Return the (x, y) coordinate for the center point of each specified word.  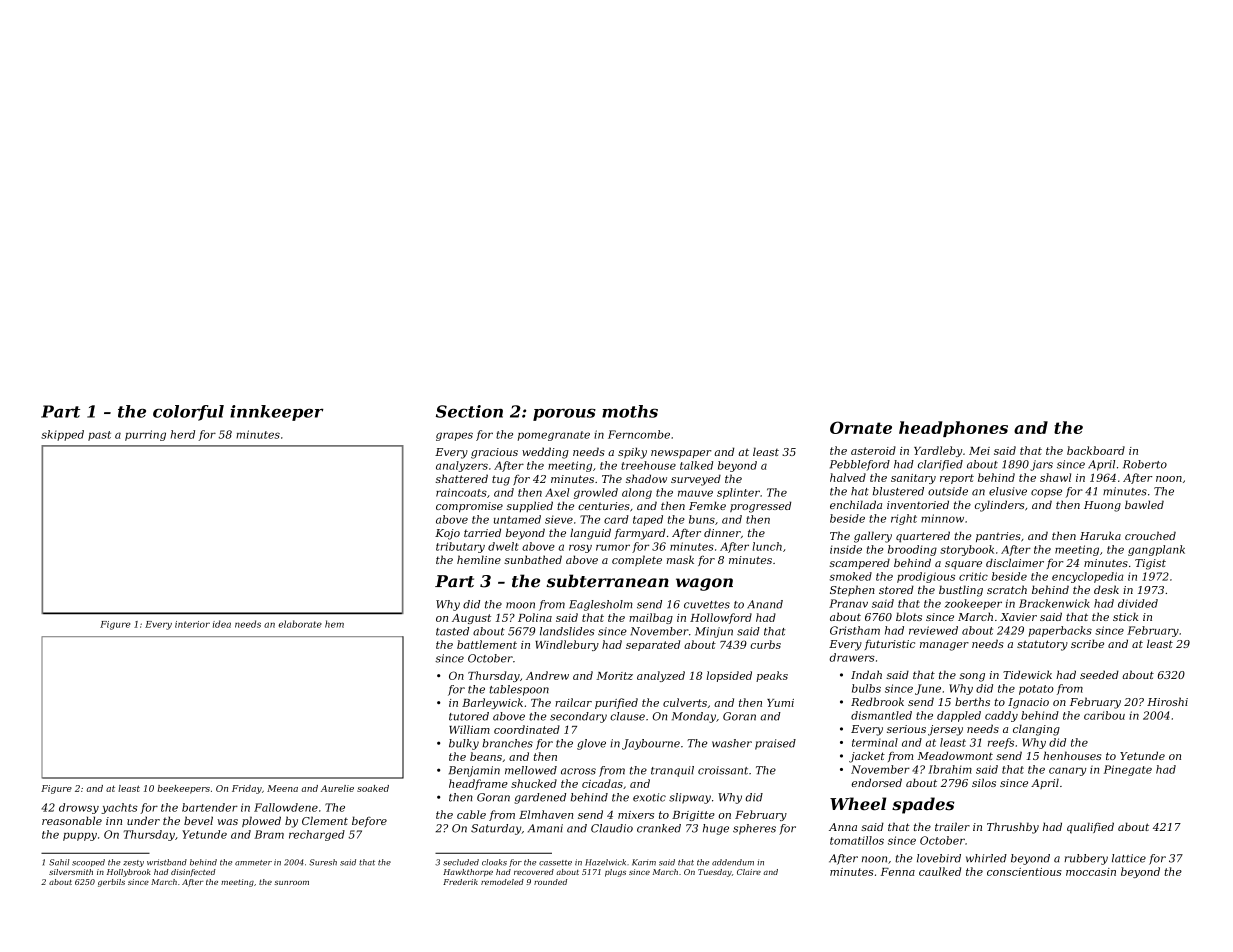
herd (183, 434)
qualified (1090, 828)
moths (630, 411)
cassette (555, 863)
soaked (373, 788)
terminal (875, 742)
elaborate (300, 624)
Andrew (547, 675)
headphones (953, 429)
